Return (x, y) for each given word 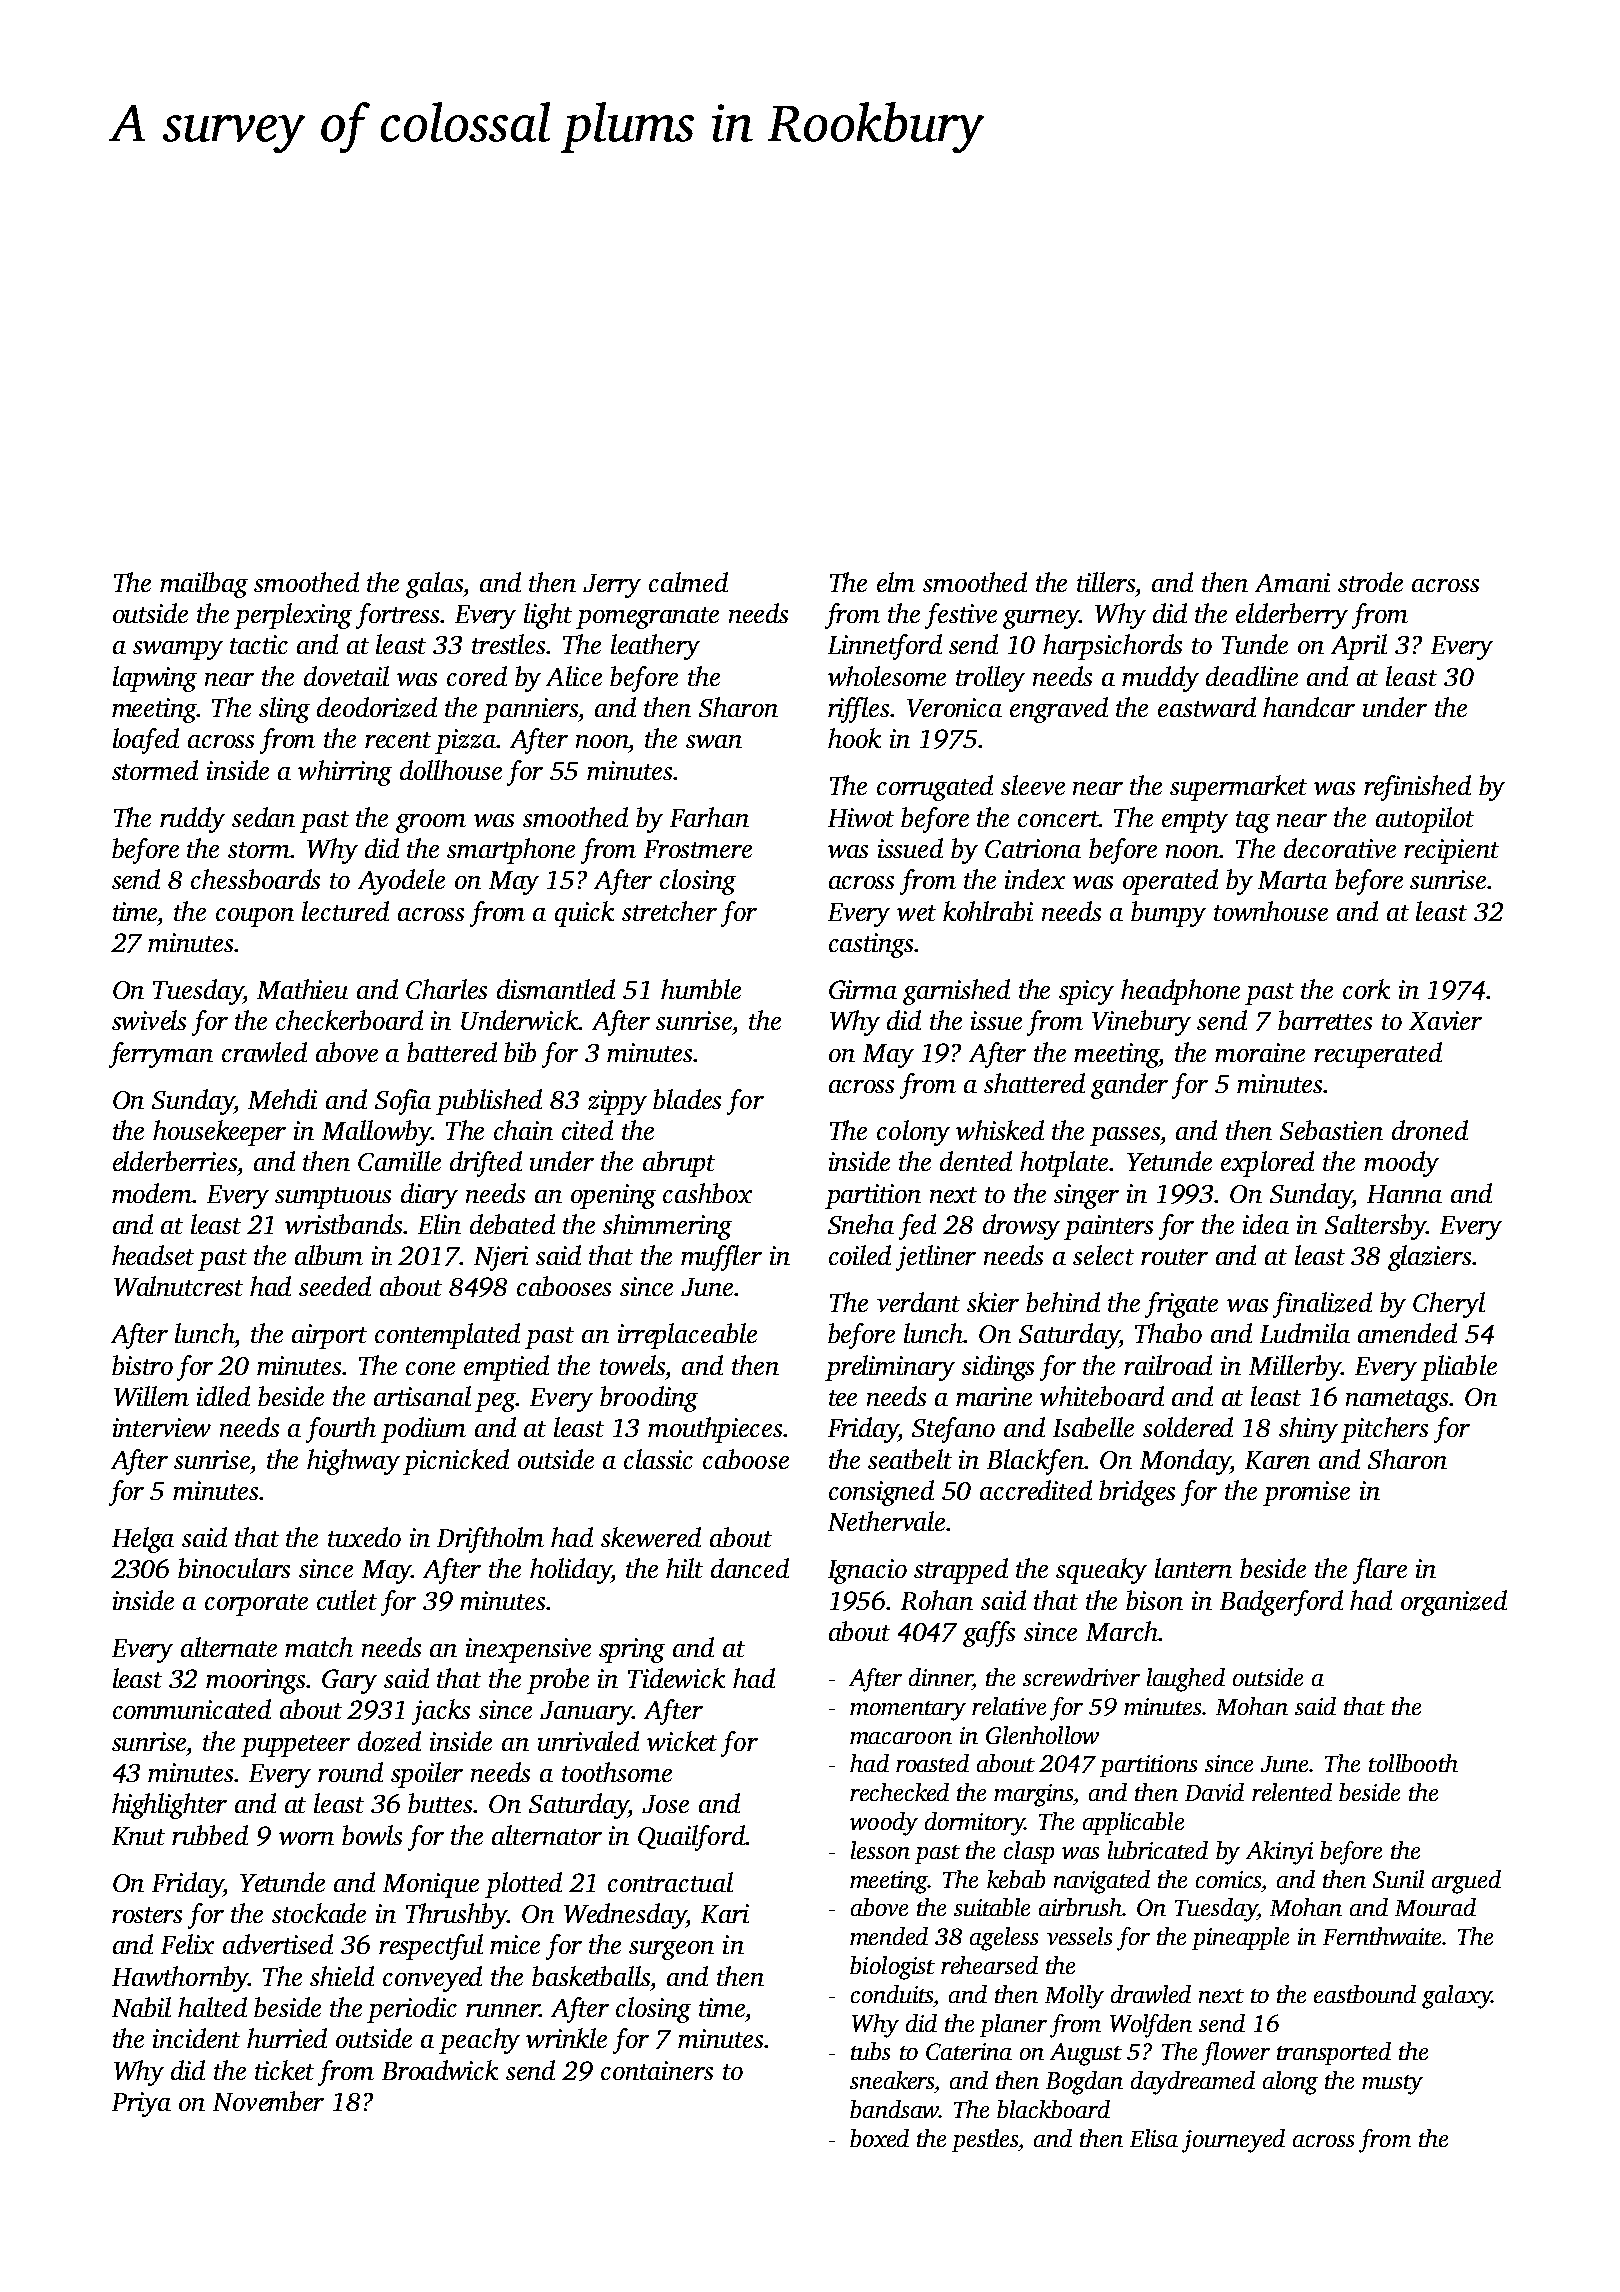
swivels (149, 1020)
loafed (146, 741)
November (268, 2101)
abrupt (679, 1164)
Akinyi (1279, 1853)
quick (584, 914)
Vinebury (1141, 1023)
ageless (1004, 1939)
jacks (441, 1712)
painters (1108, 1227)
